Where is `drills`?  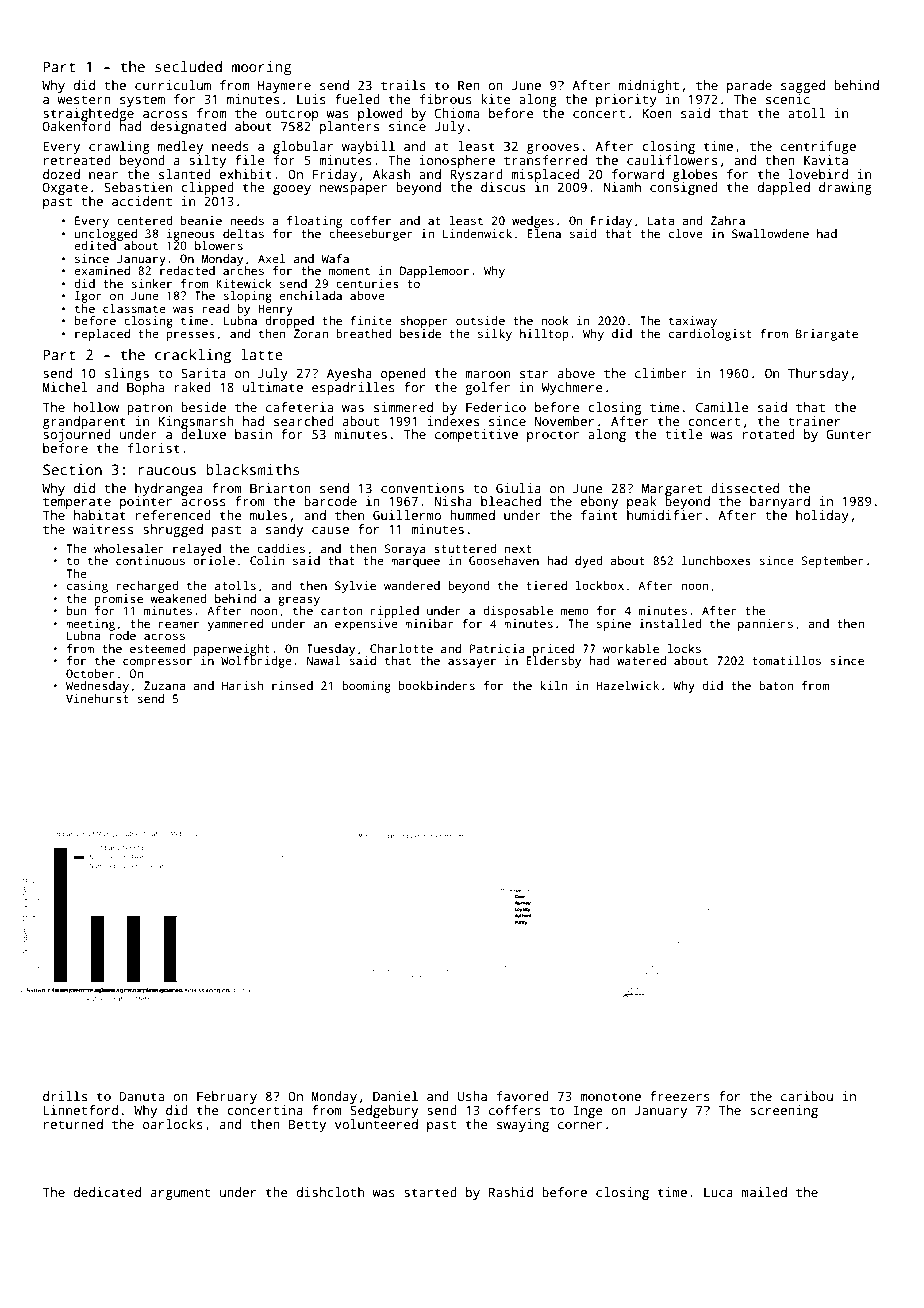 drills is located at coordinates (65, 1096).
